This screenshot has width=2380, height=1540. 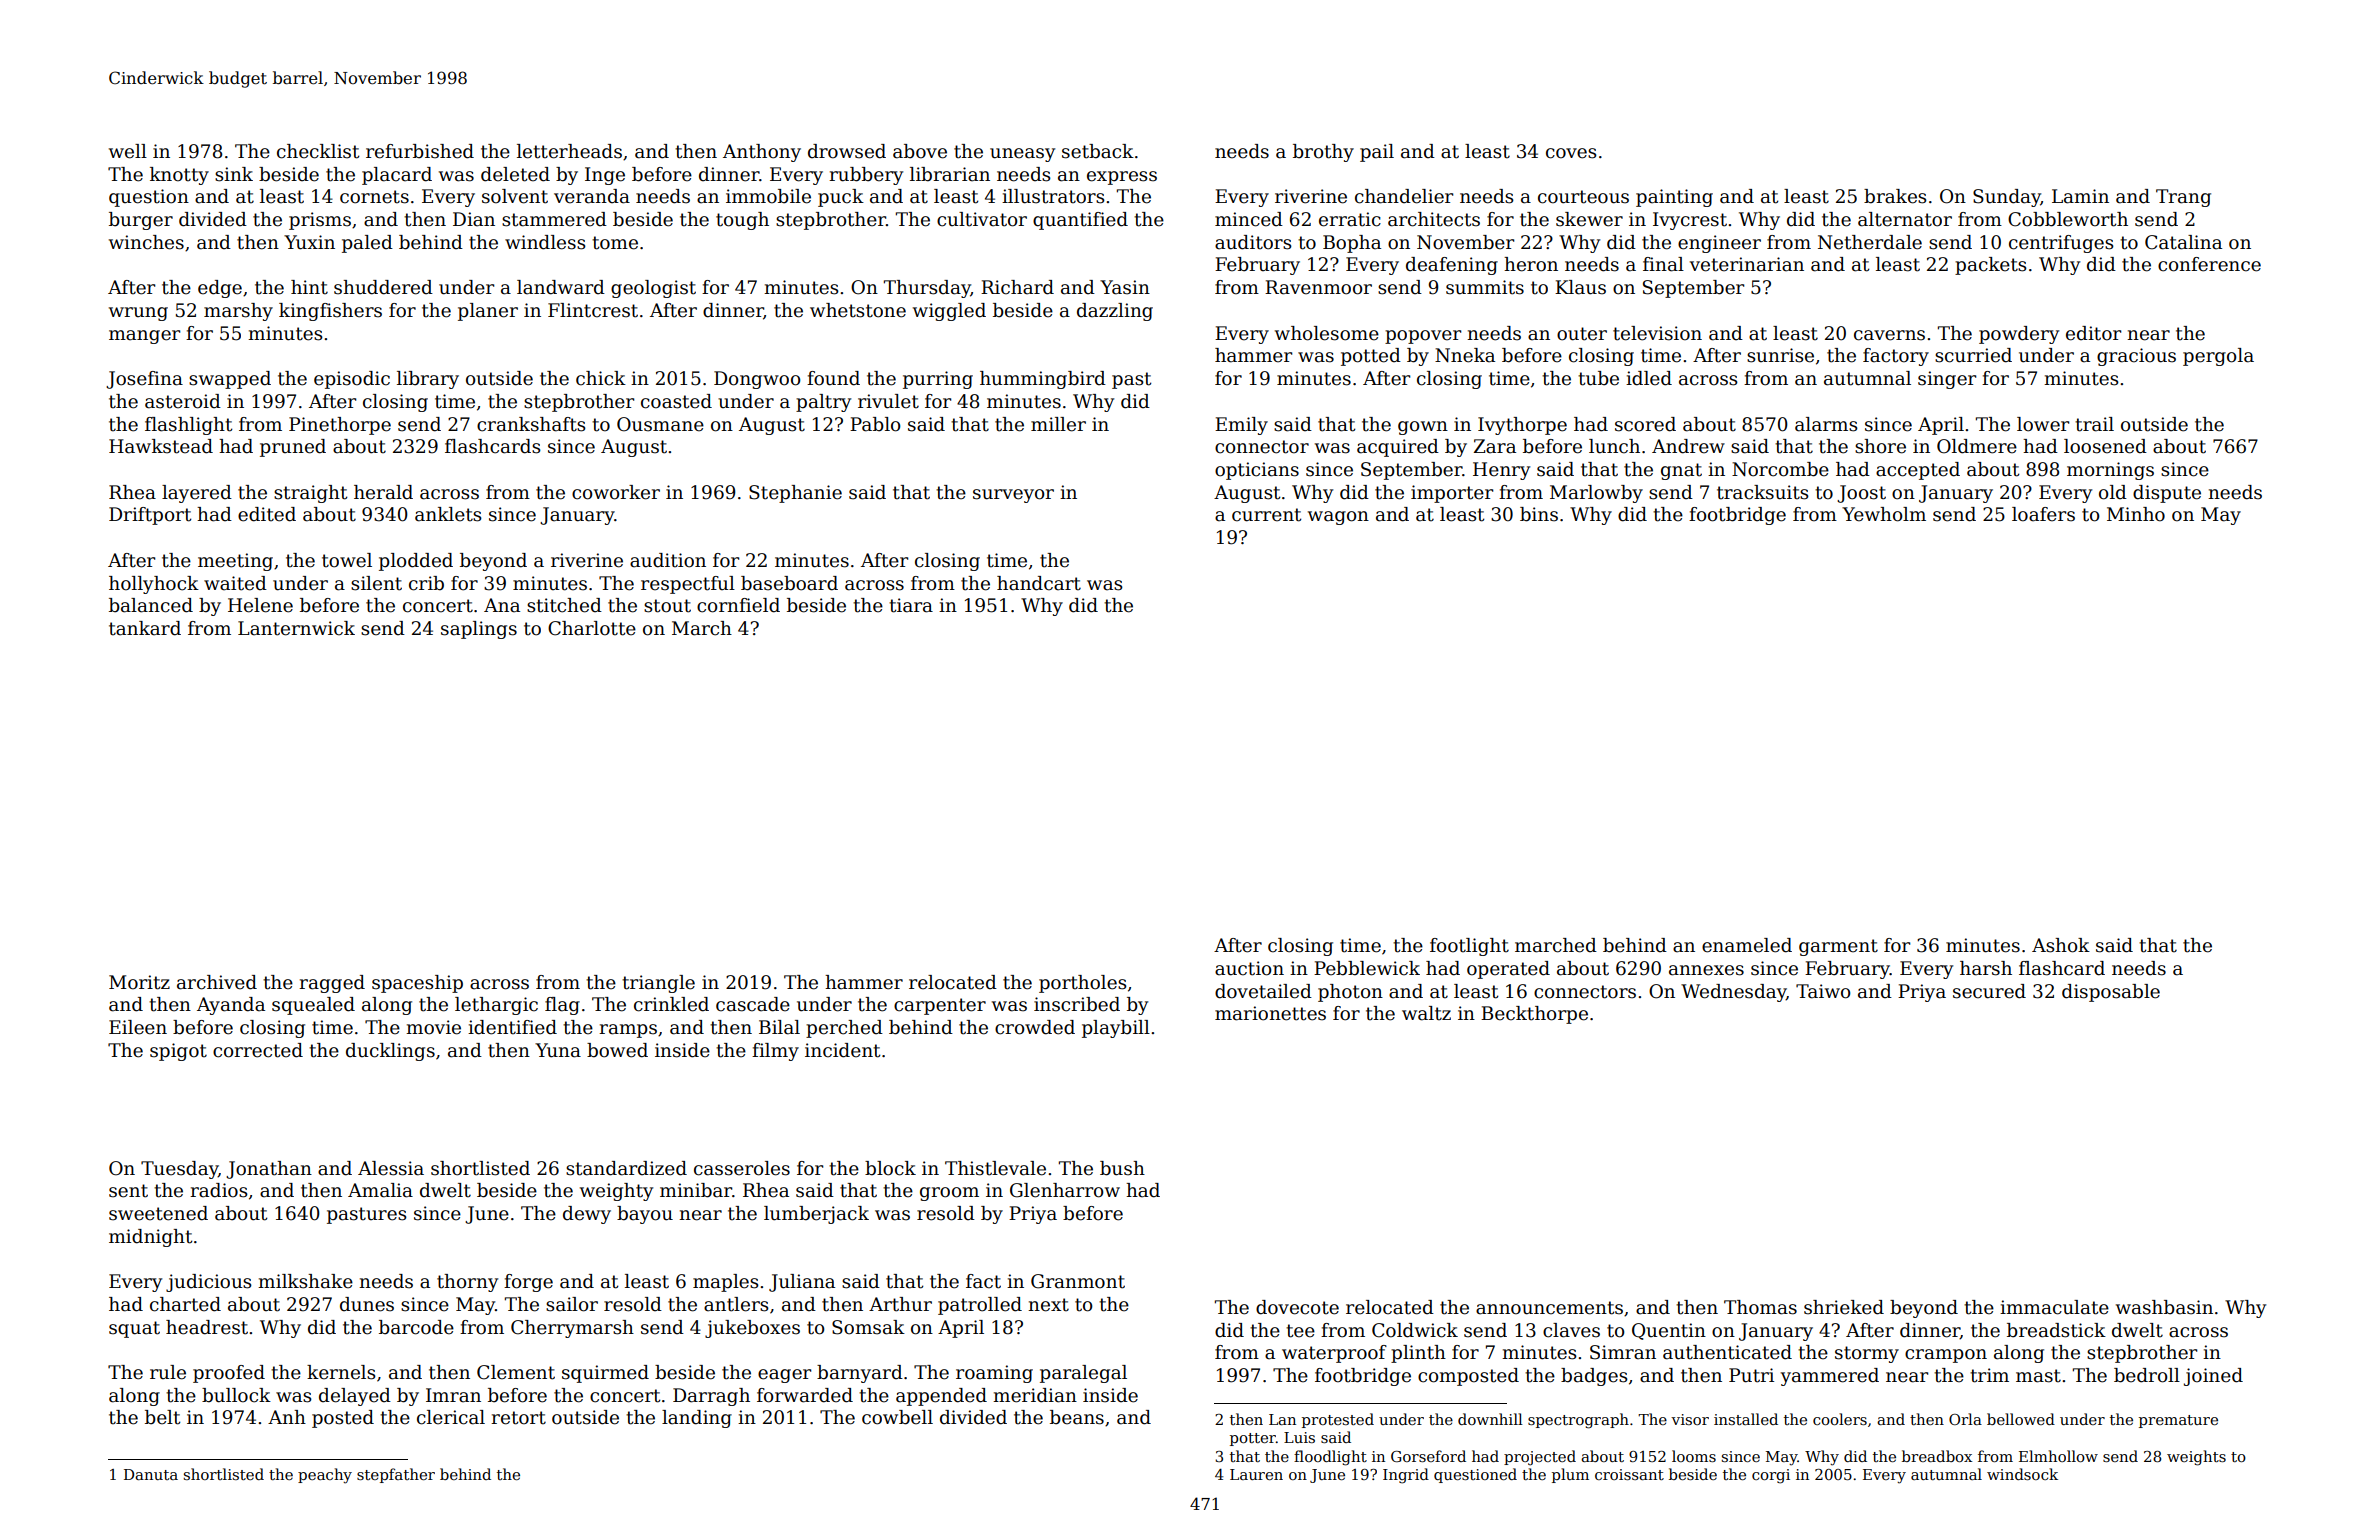 I want to click on enameled, so click(x=1747, y=945).
